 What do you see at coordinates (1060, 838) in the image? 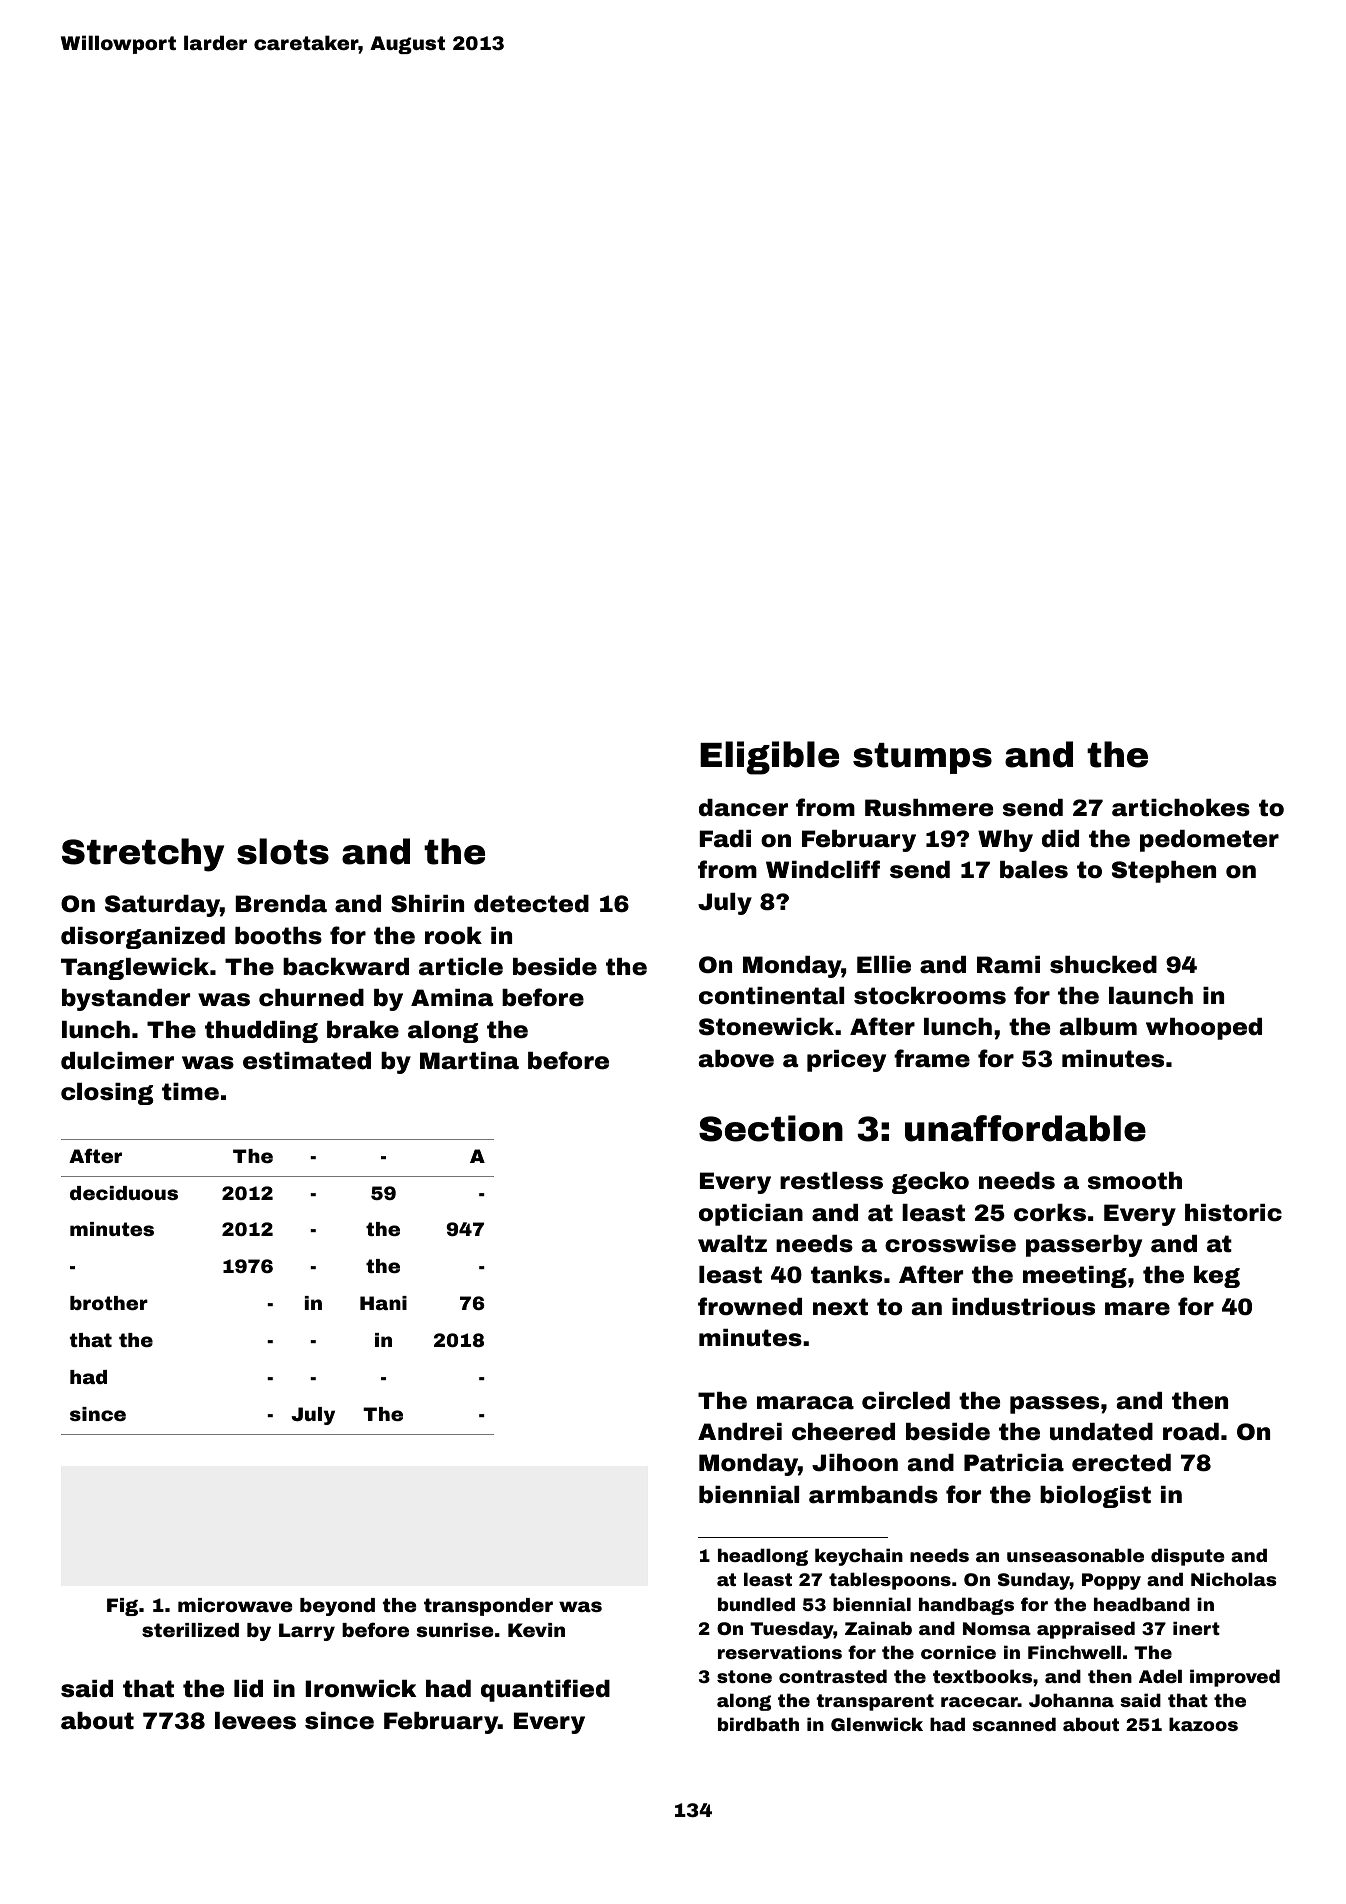
I see `did` at bounding box center [1060, 838].
